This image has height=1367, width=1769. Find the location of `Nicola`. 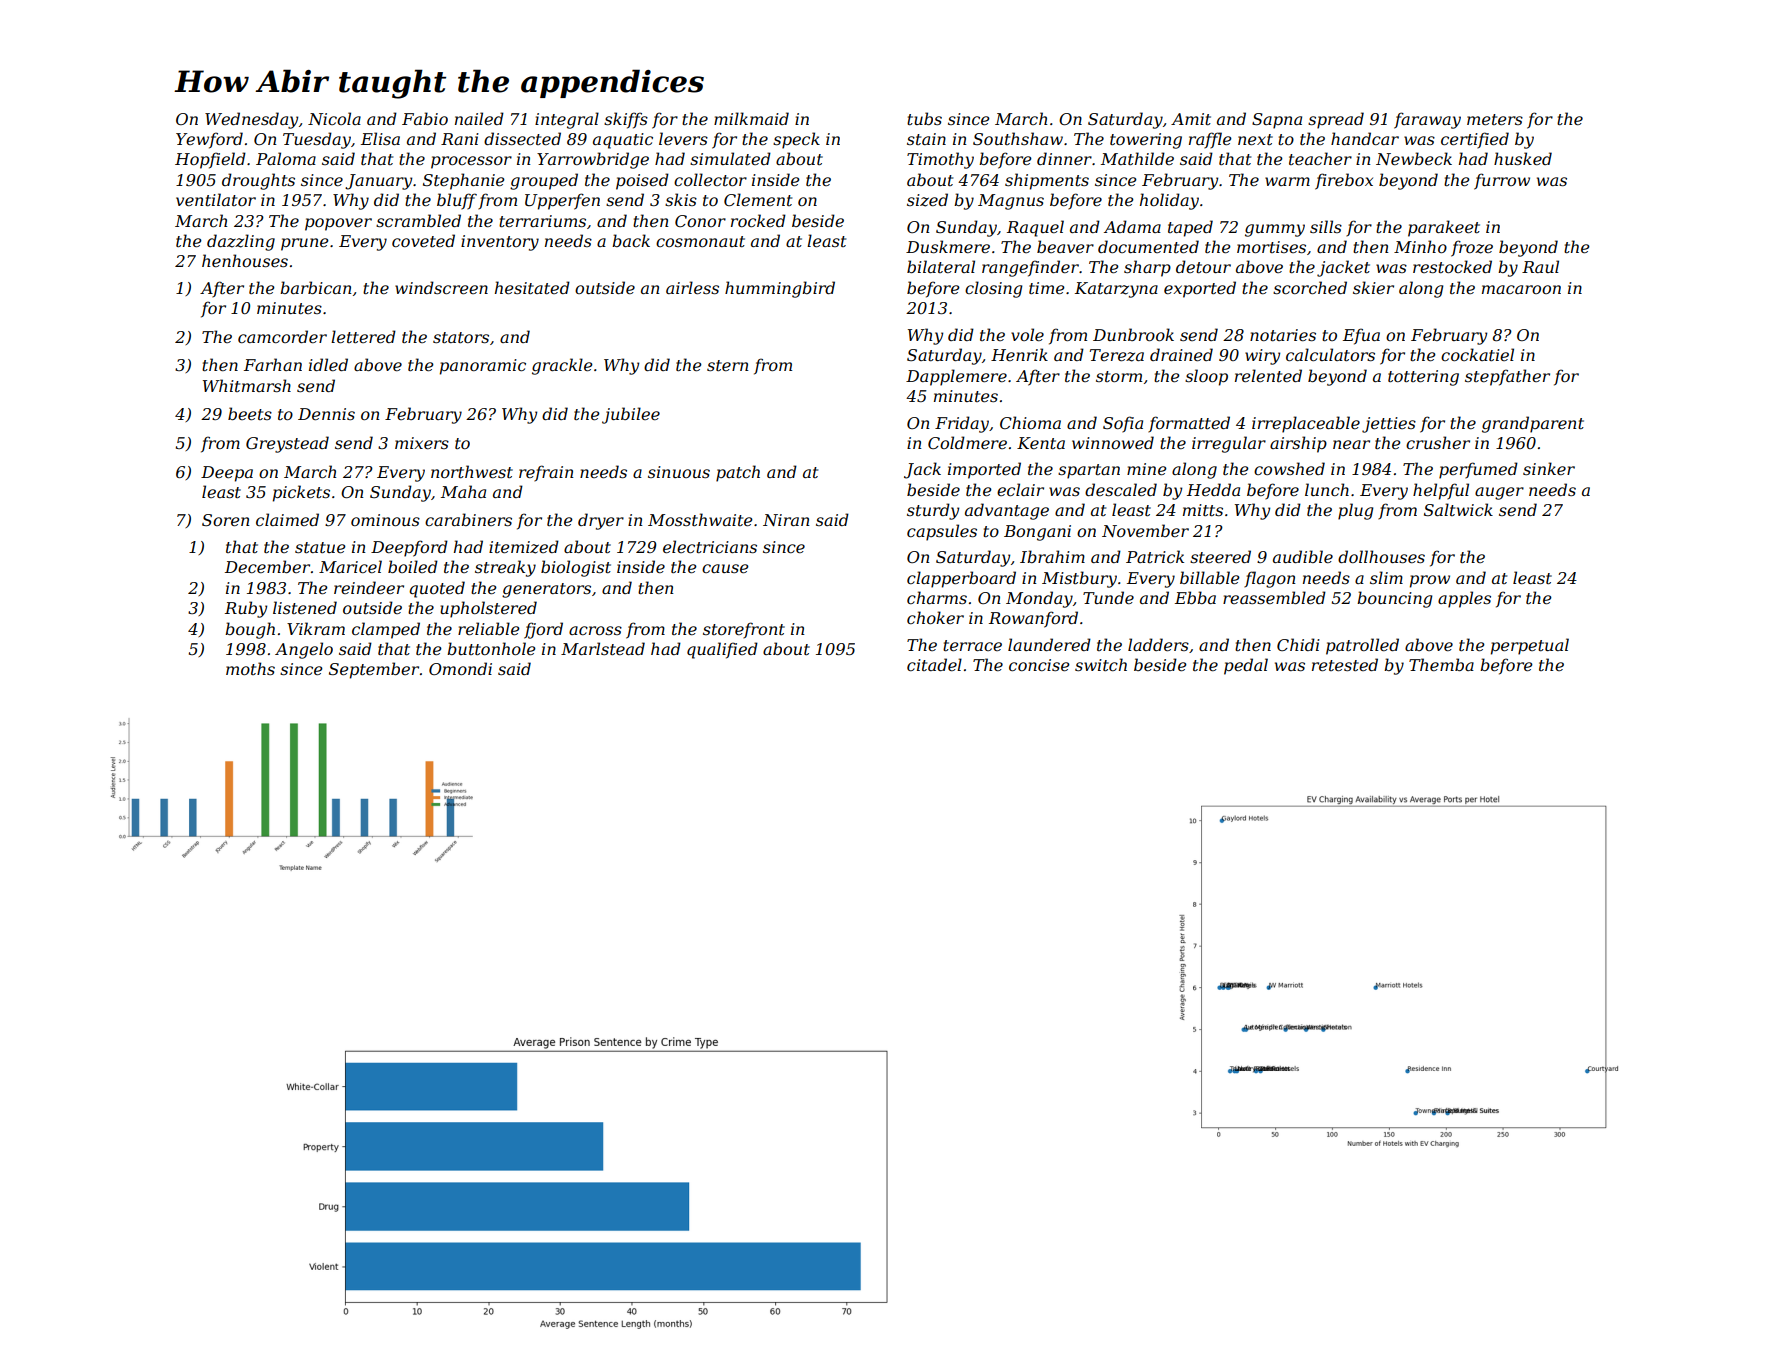

Nicola is located at coordinates (334, 118).
